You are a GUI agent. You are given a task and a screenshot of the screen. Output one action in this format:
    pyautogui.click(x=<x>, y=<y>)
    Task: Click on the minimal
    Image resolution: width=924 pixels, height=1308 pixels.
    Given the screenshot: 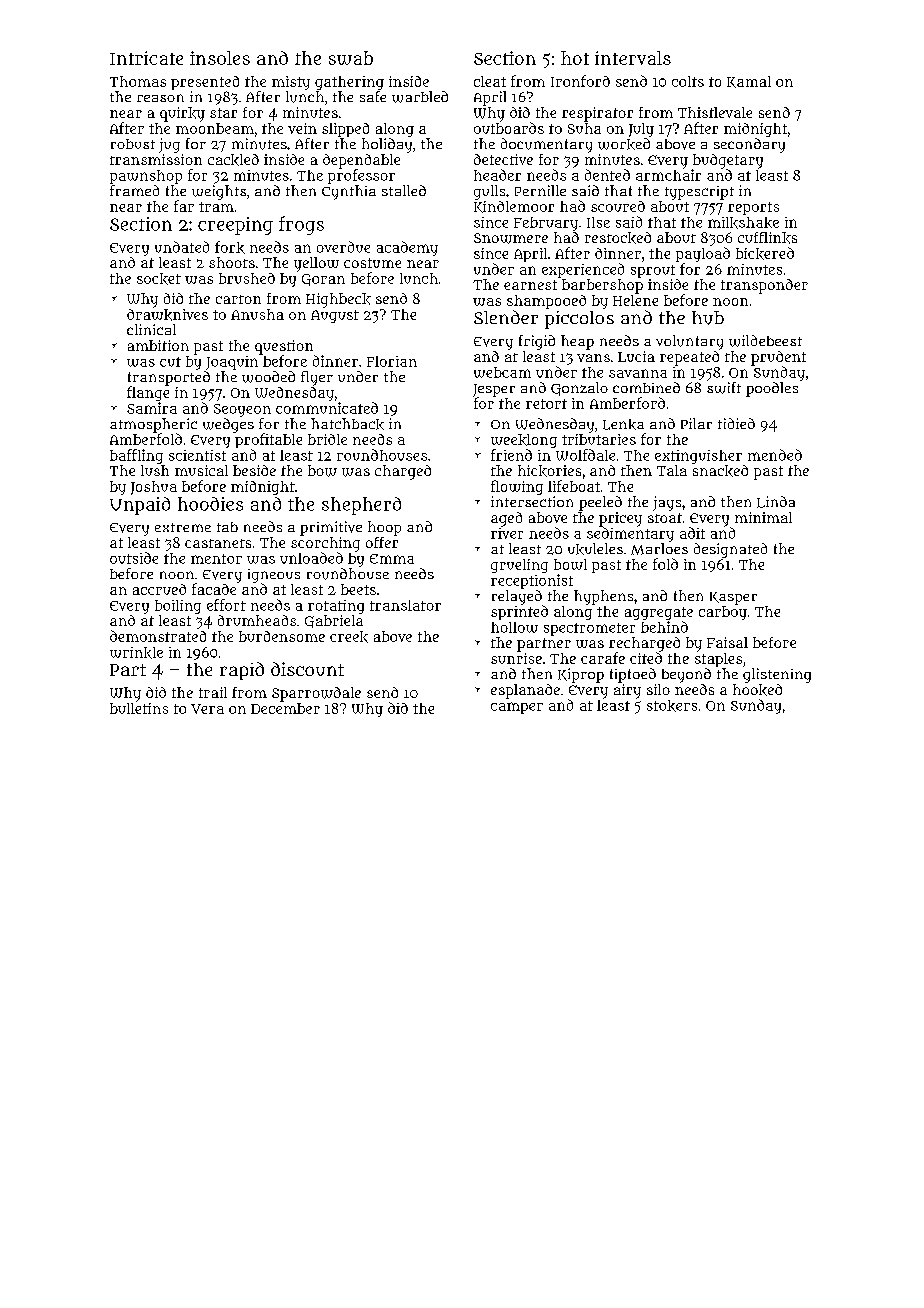 What is the action you would take?
    pyautogui.click(x=763, y=517)
